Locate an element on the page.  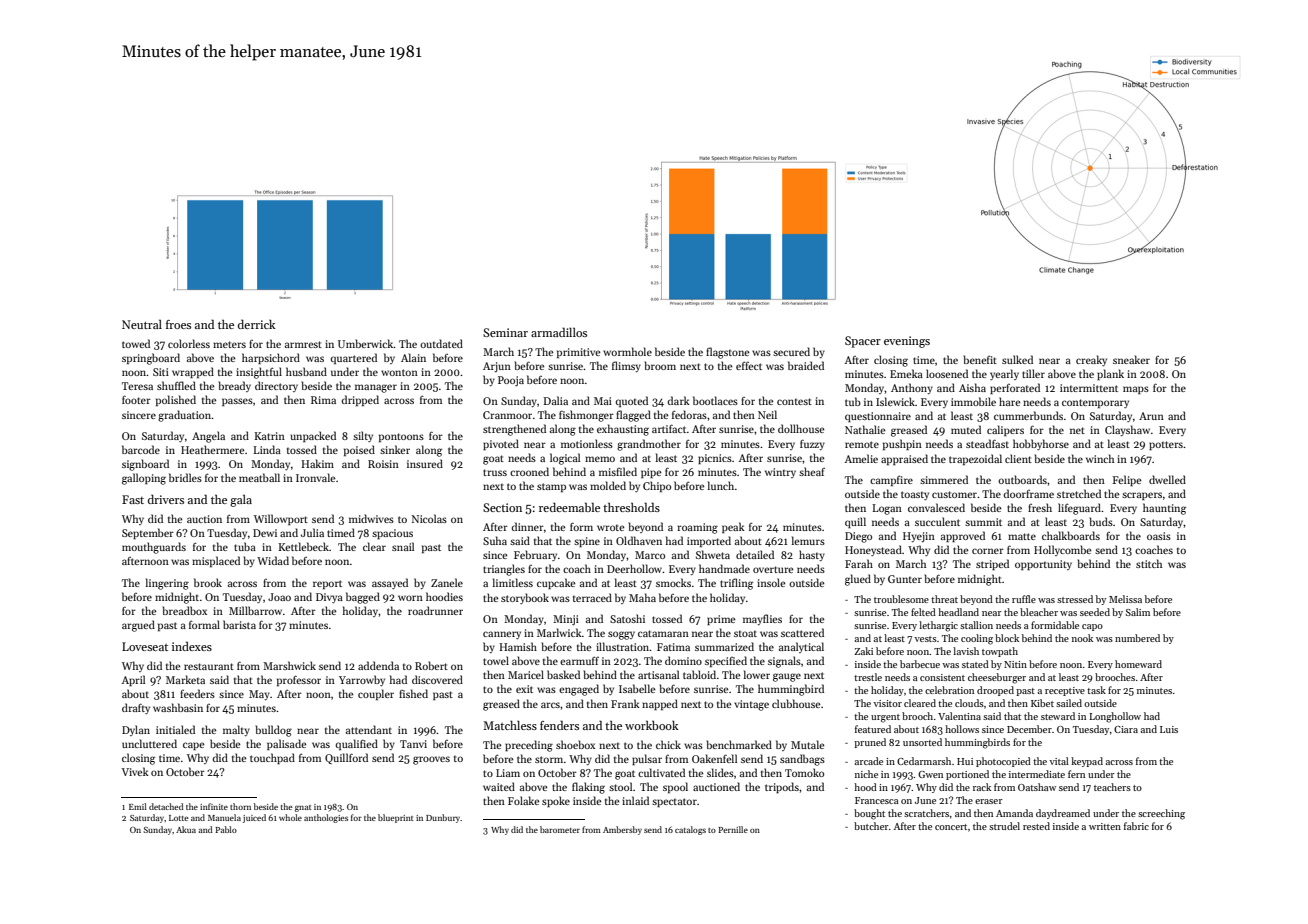
drafty is located at coordinates (136, 708).
